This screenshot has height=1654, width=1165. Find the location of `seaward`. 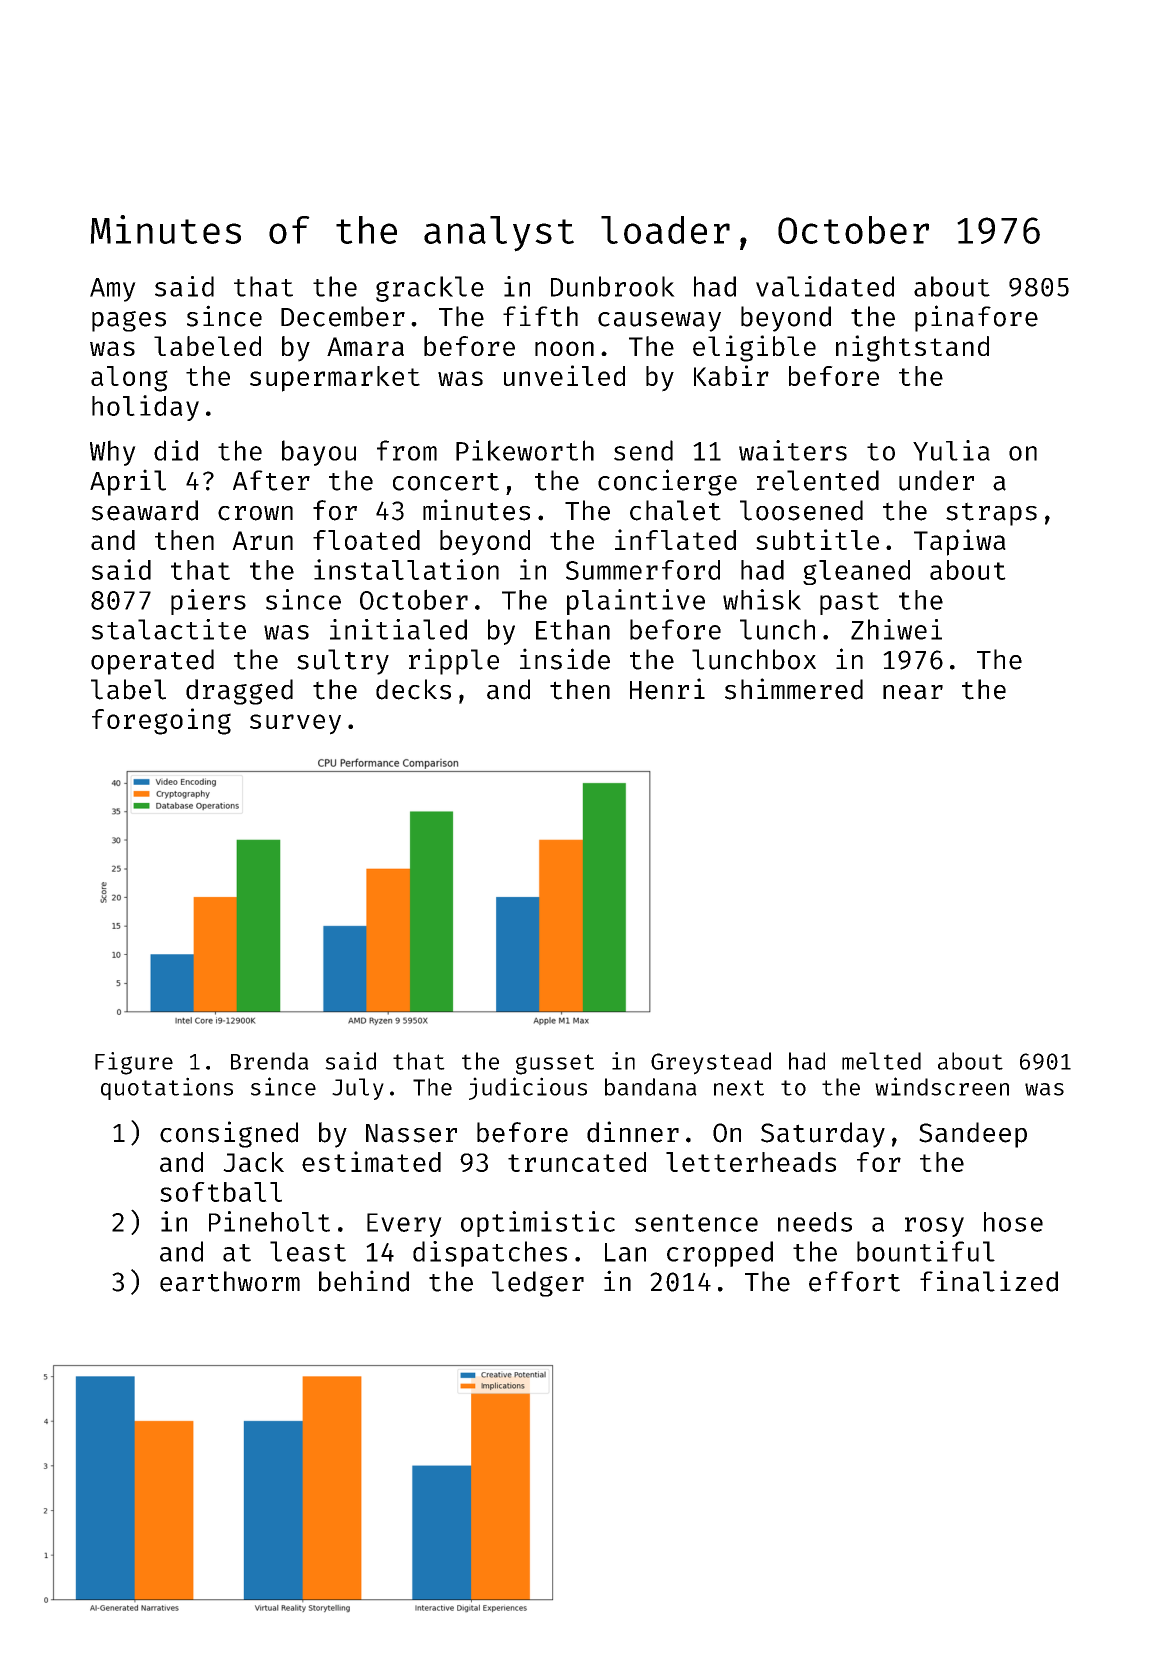

seaward is located at coordinates (144, 510).
